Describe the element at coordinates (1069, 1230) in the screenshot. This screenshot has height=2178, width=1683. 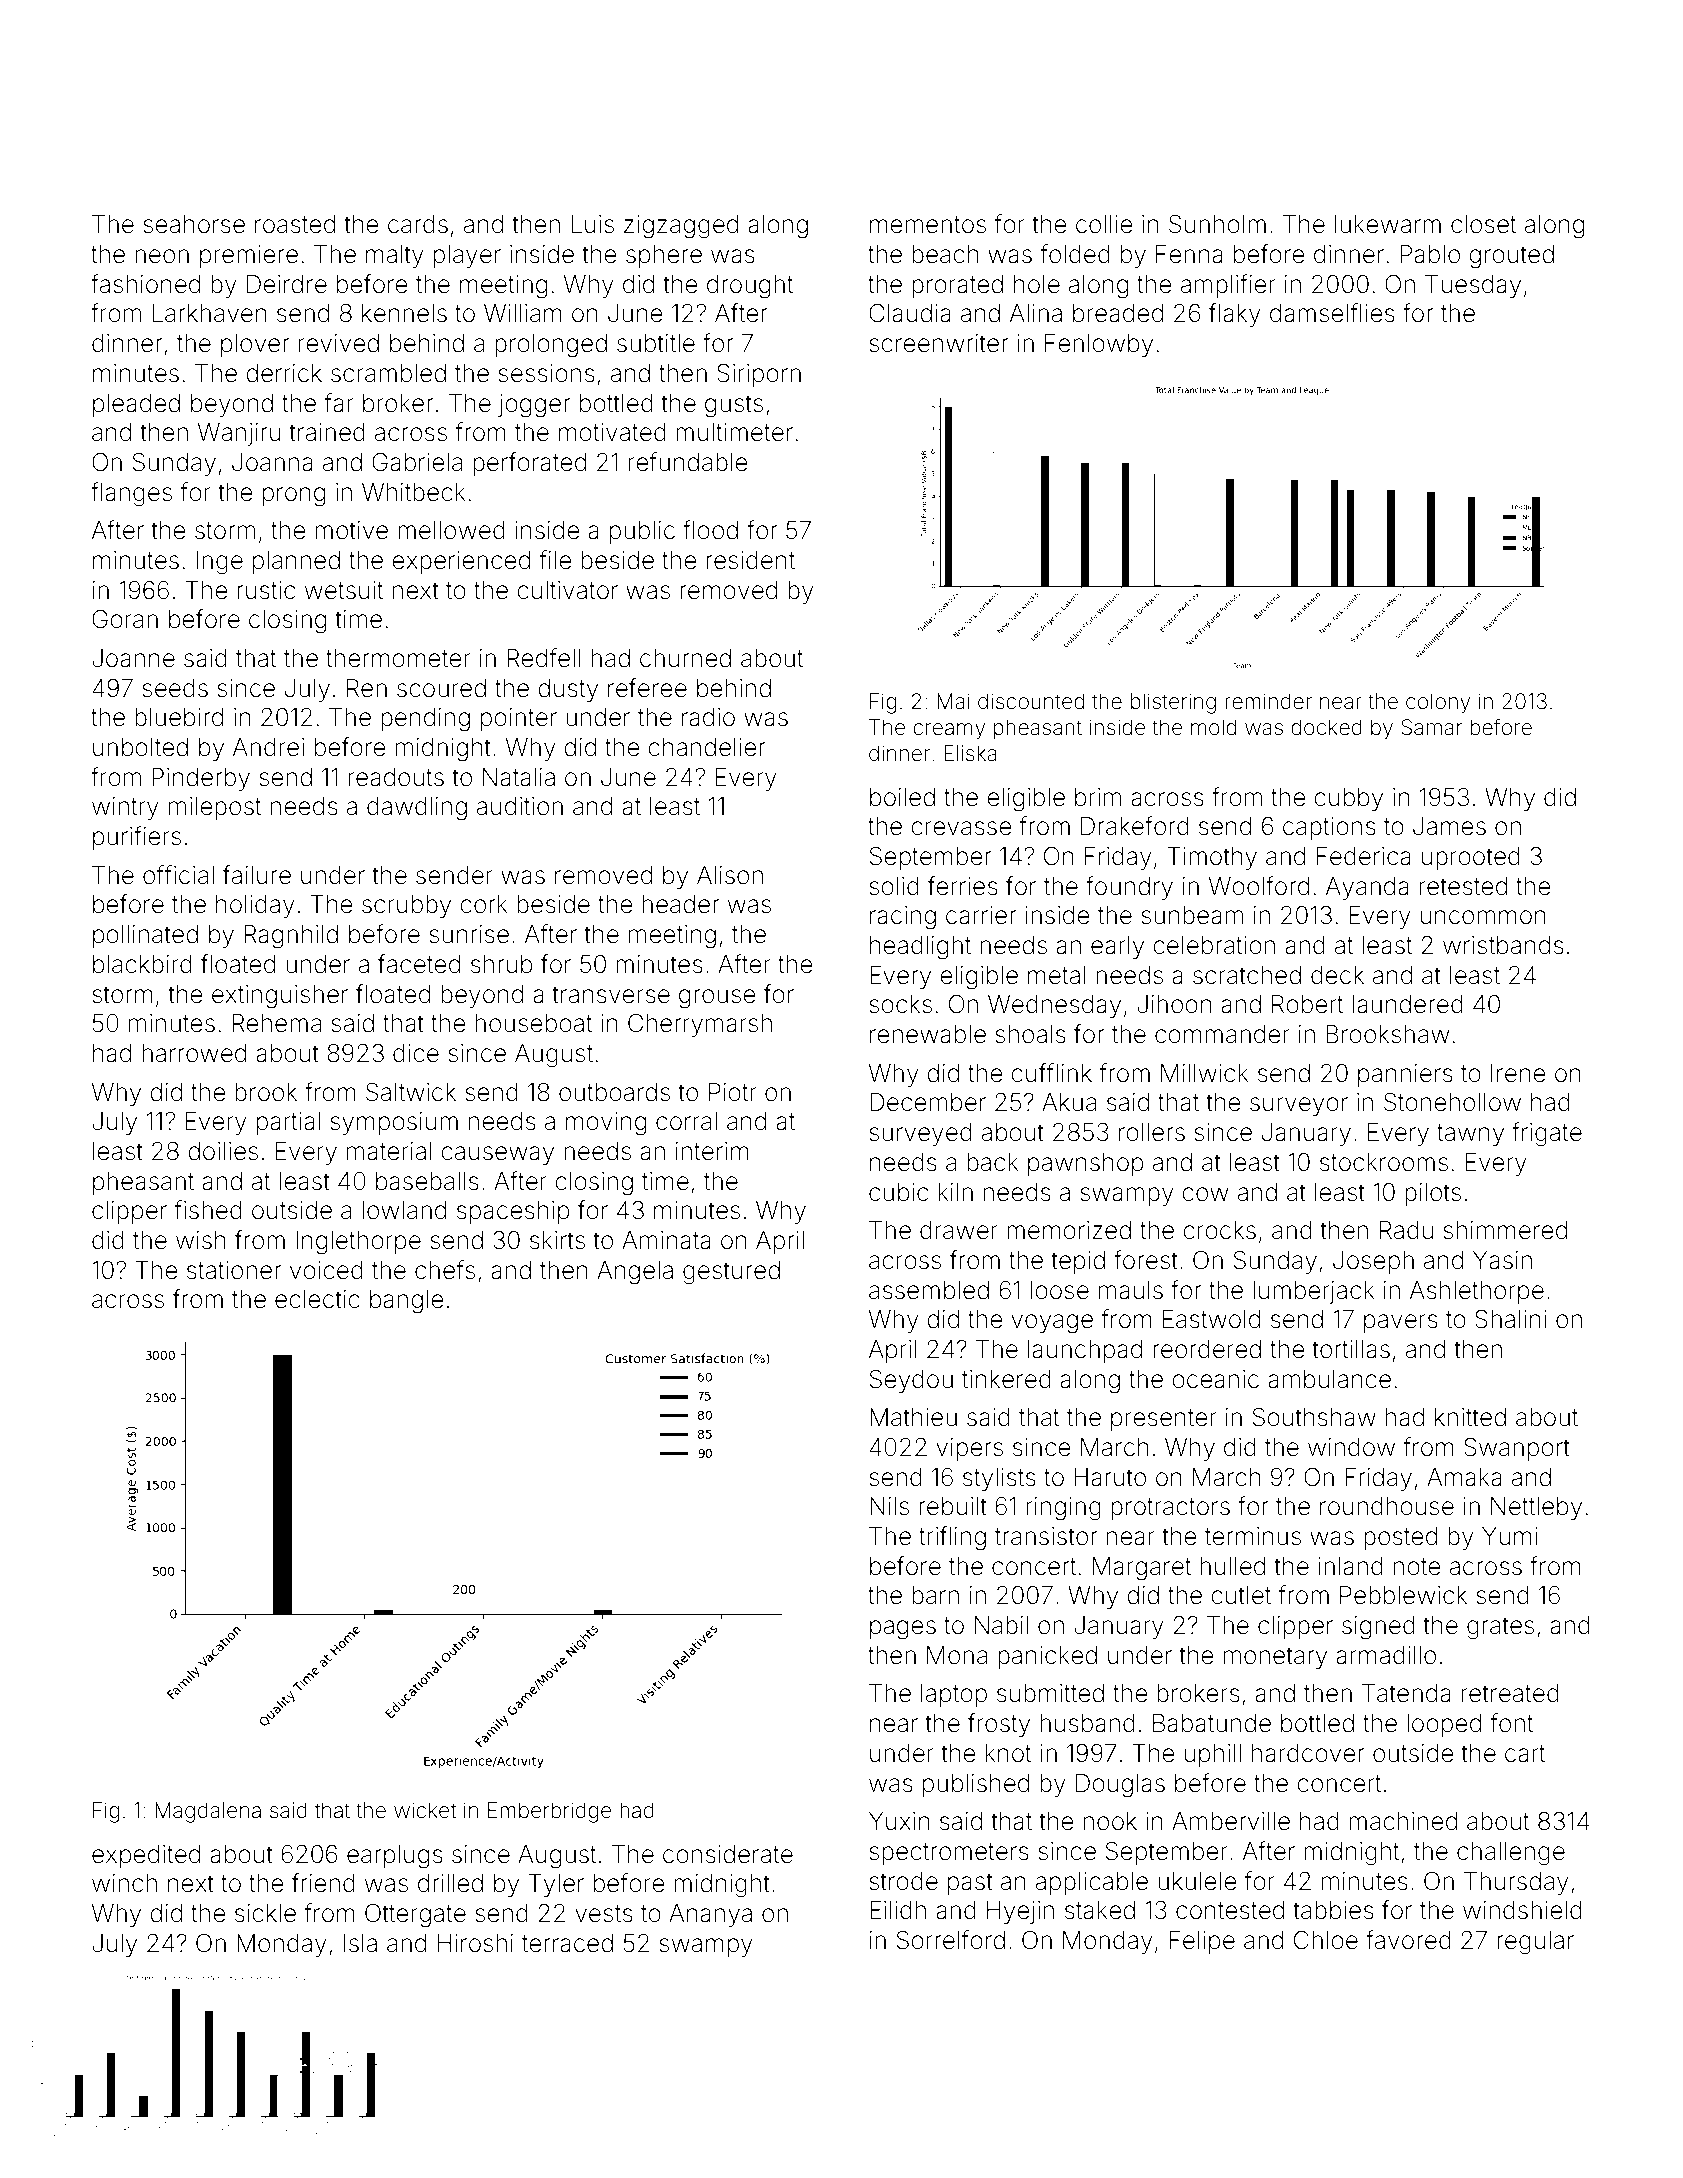
I see `memorized` at that location.
